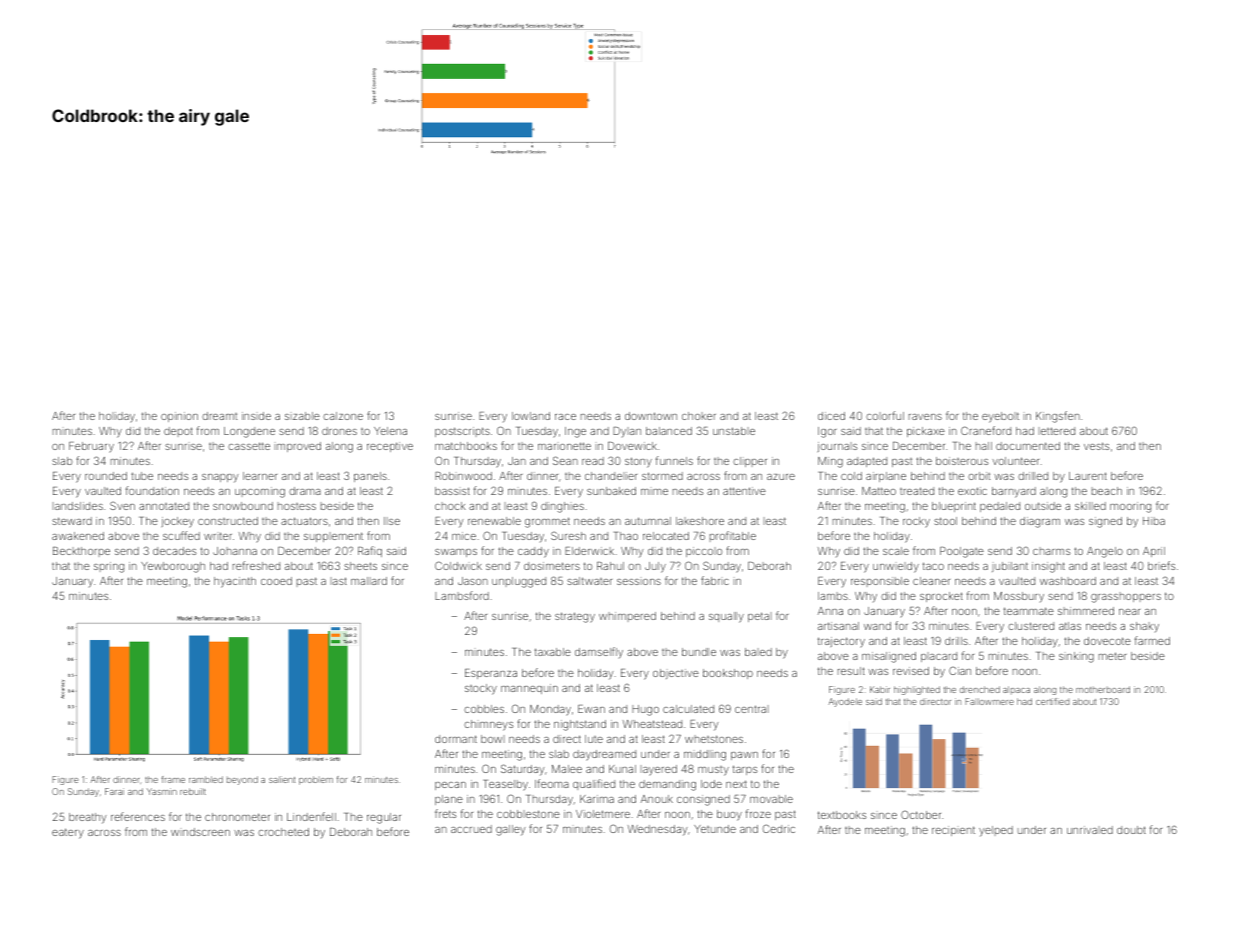 The width and height of the image is (1233, 952). Describe the element at coordinates (831, 416) in the image. I see `diced` at that location.
